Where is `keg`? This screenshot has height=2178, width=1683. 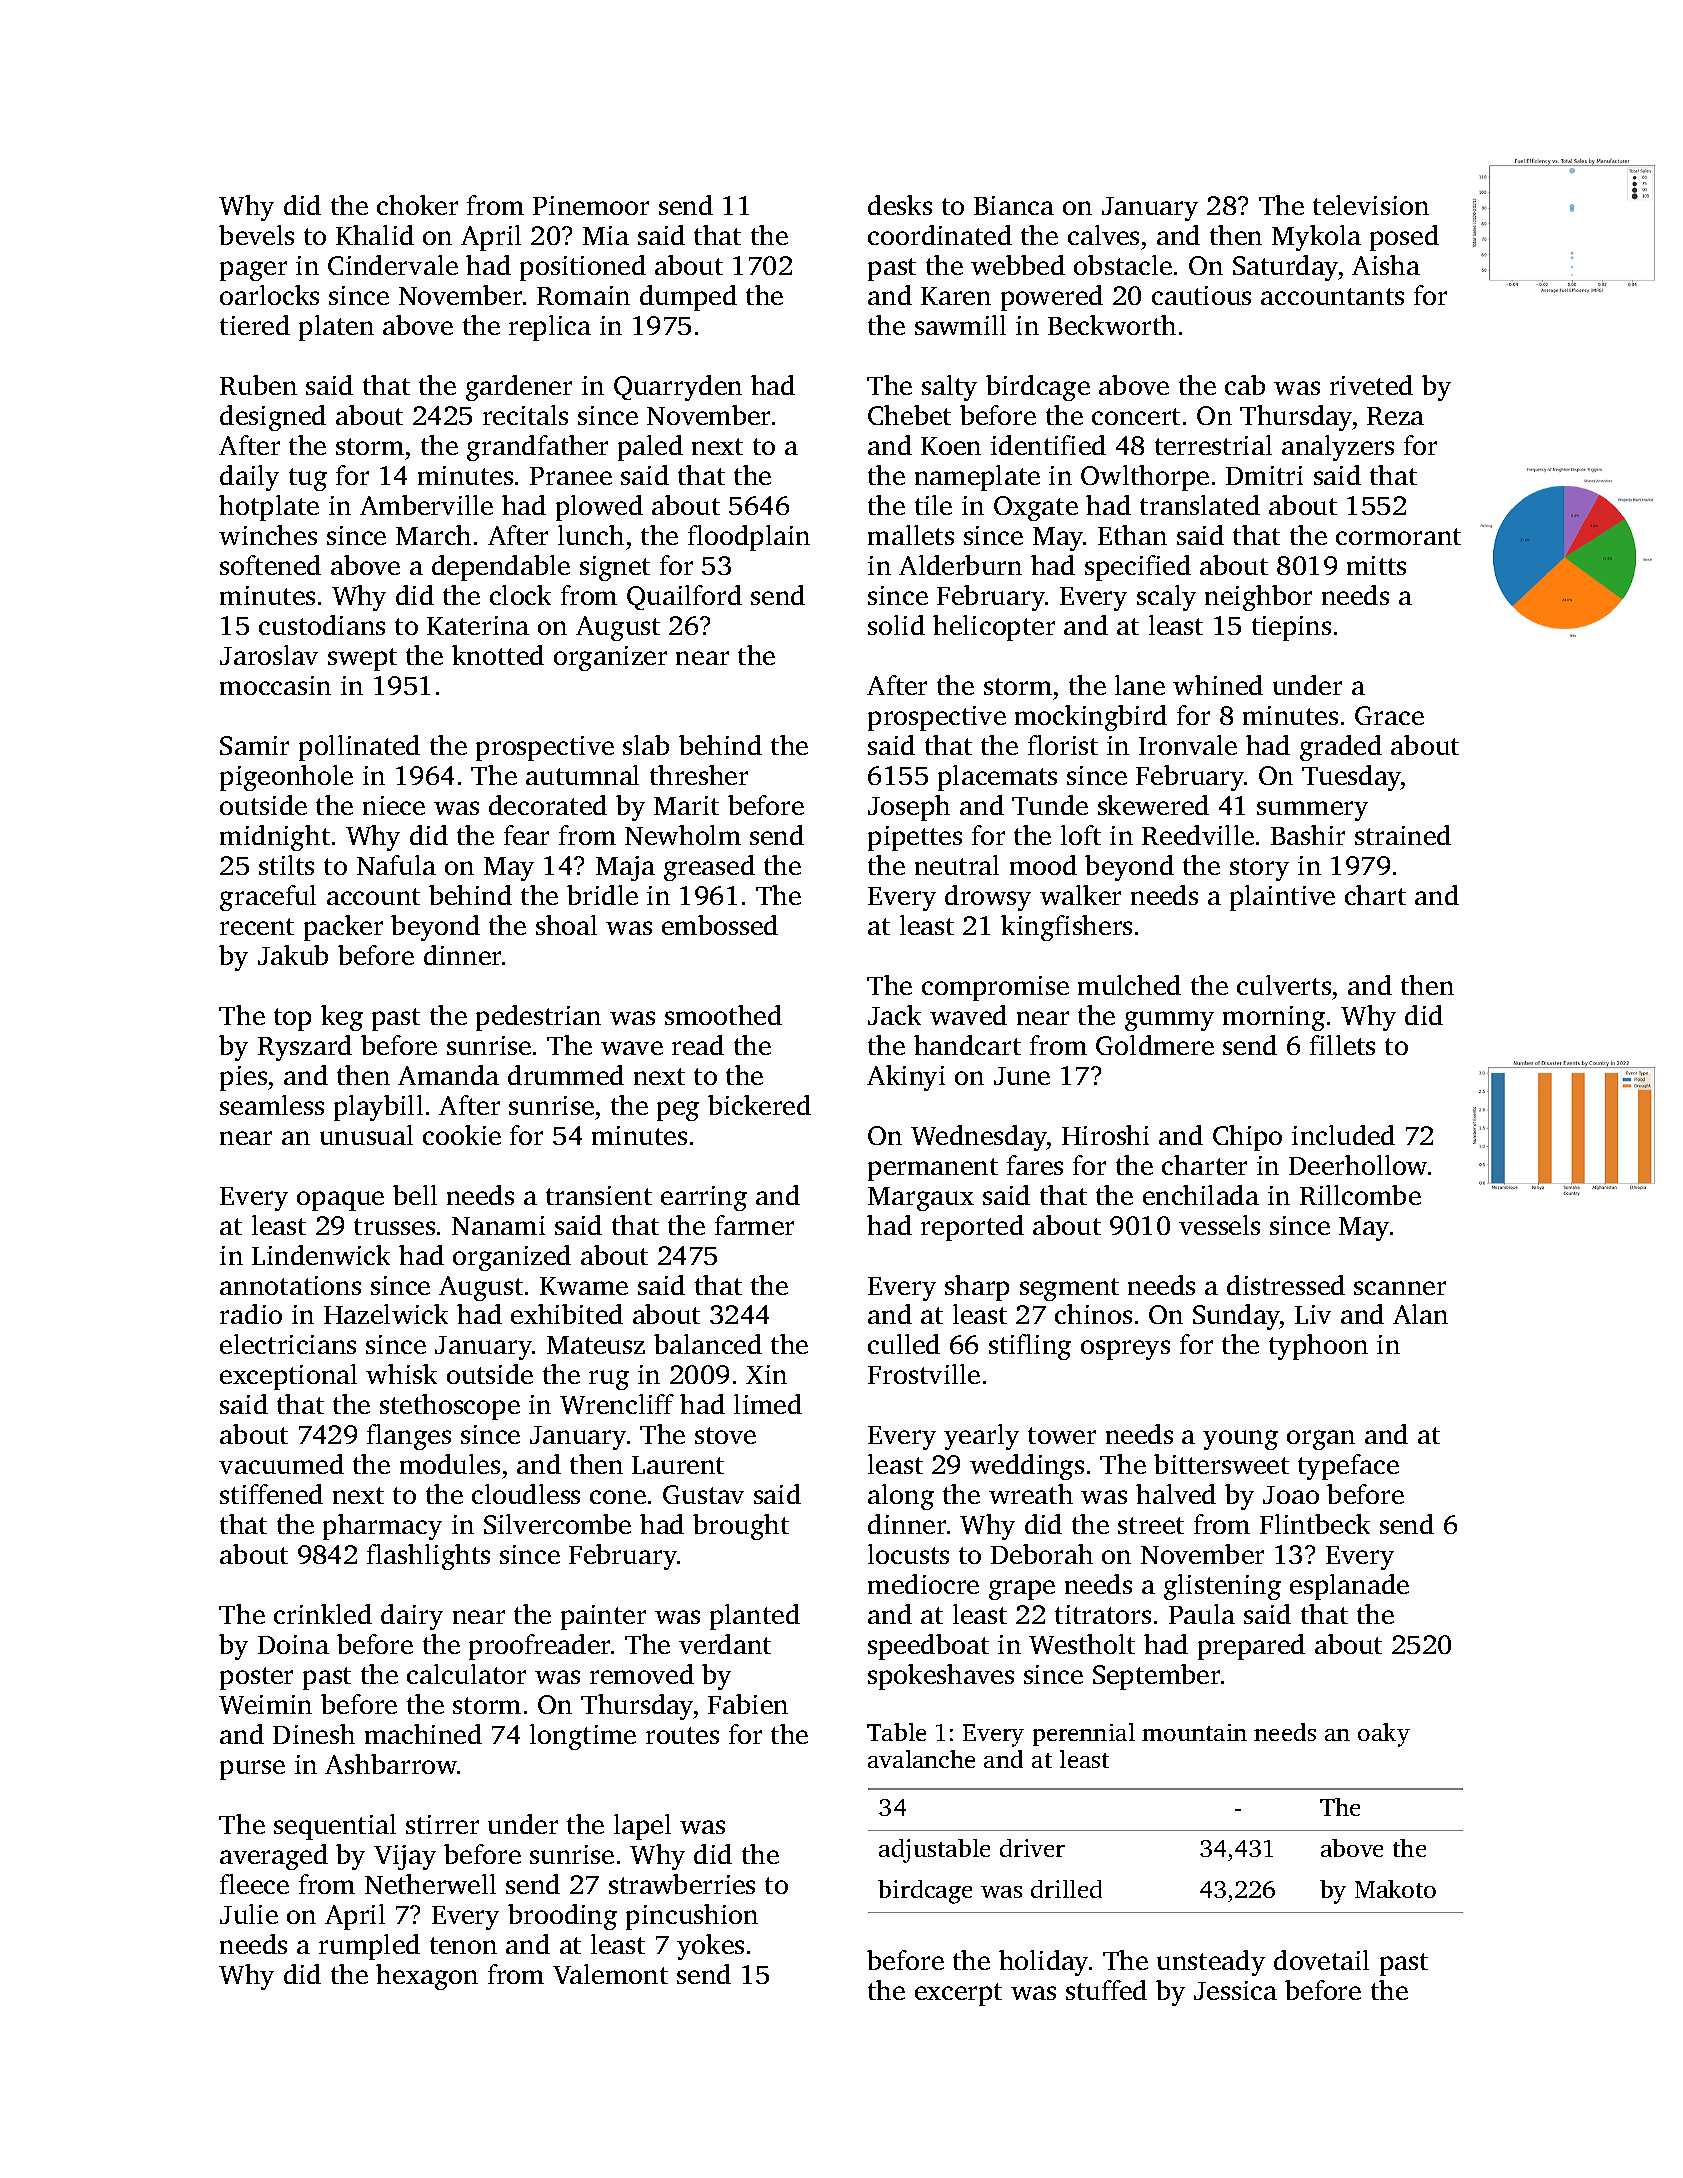
keg is located at coordinates (342, 1018).
